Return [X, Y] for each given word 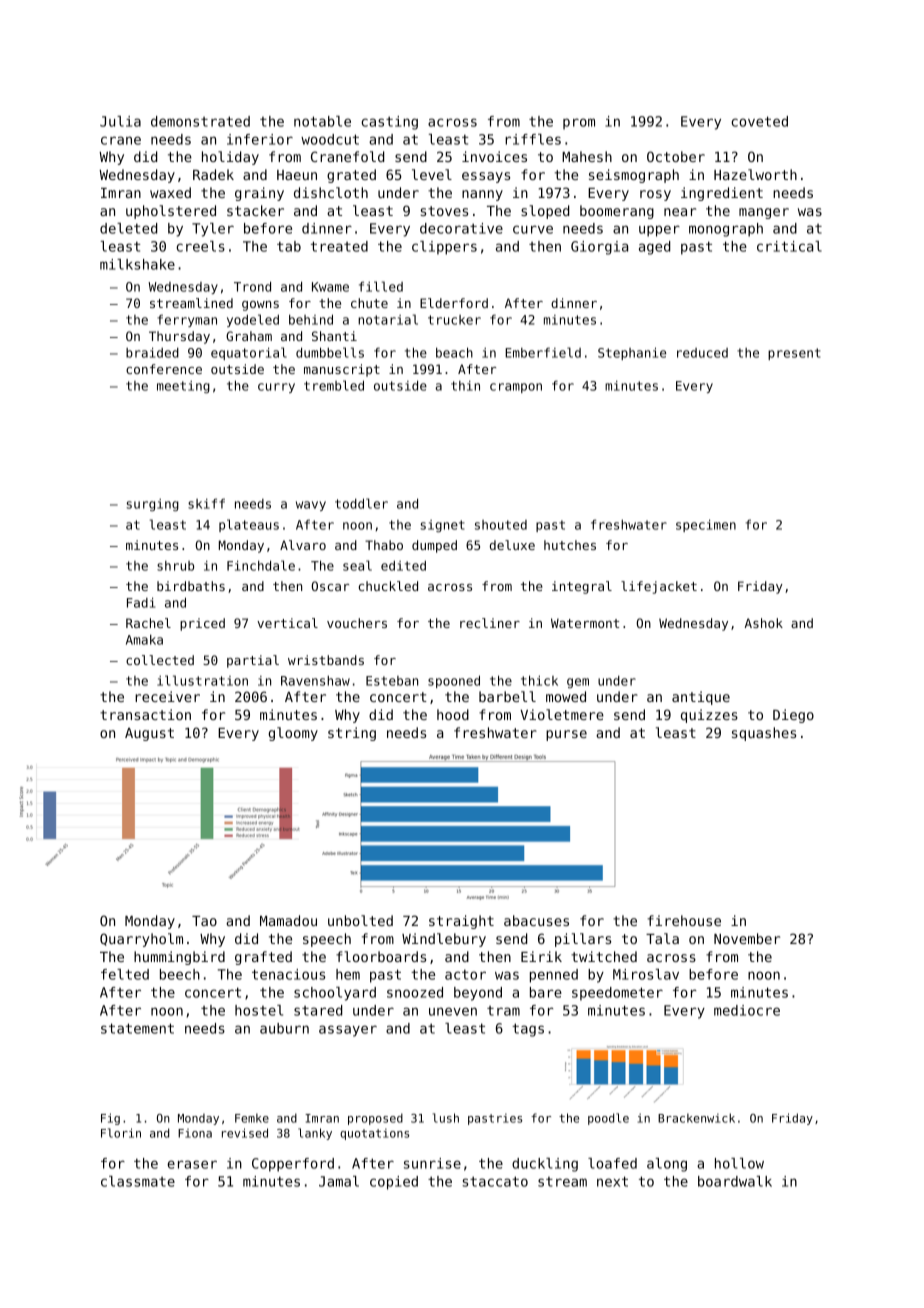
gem [578, 683]
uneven [453, 1011]
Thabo [384, 545]
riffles [533, 139]
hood [453, 714]
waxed [170, 192]
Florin [121, 1133]
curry [276, 388]
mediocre [747, 1010]
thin [465, 386]
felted [125, 974]
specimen [706, 525]
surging [152, 505]
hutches [570, 545]
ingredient [722, 194]
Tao [204, 921]
